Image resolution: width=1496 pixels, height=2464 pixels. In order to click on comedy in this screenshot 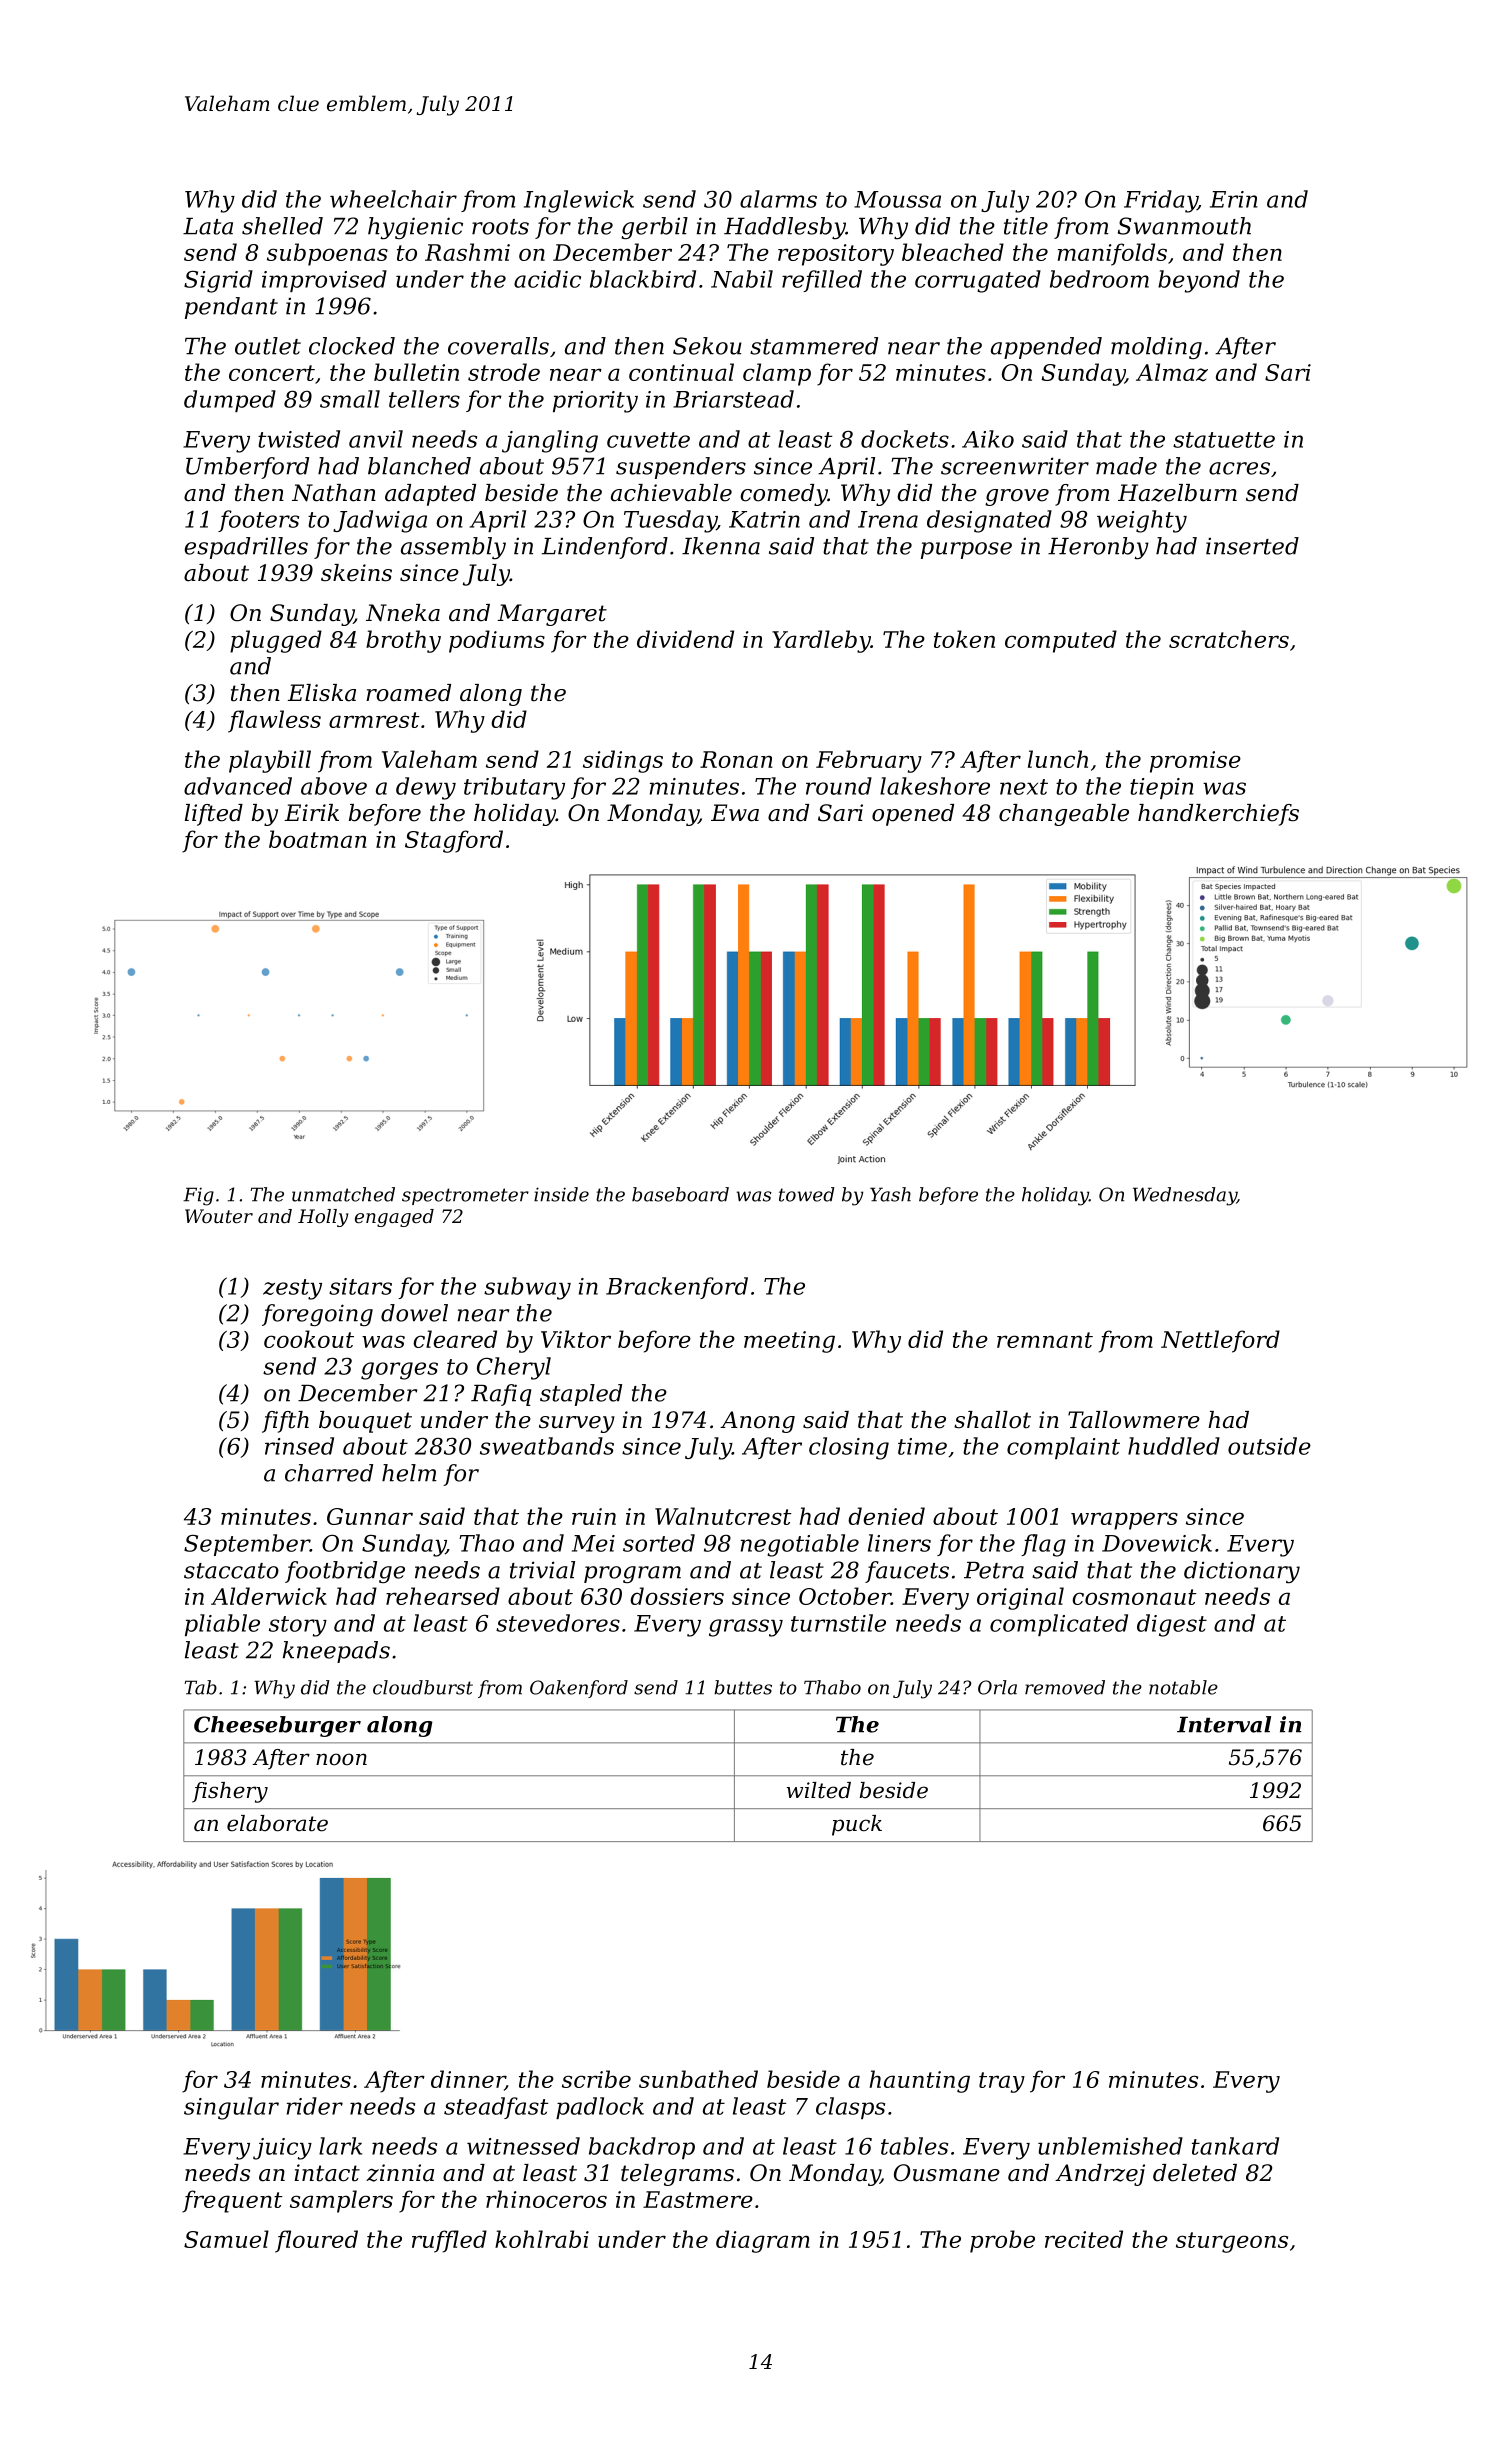, I will do `click(784, 495)`.
